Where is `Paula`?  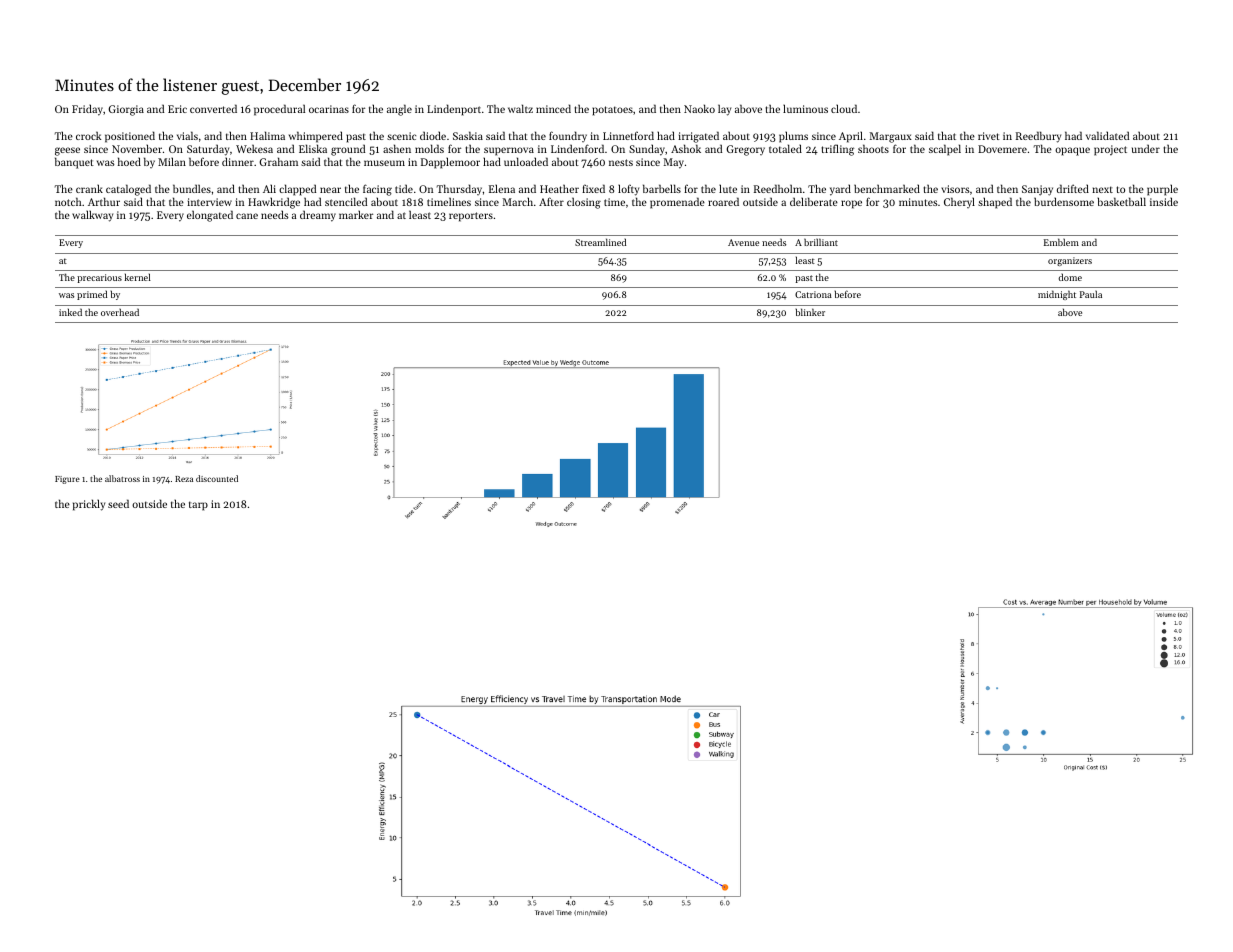
Paula is located at coordinates (1091, 294).
